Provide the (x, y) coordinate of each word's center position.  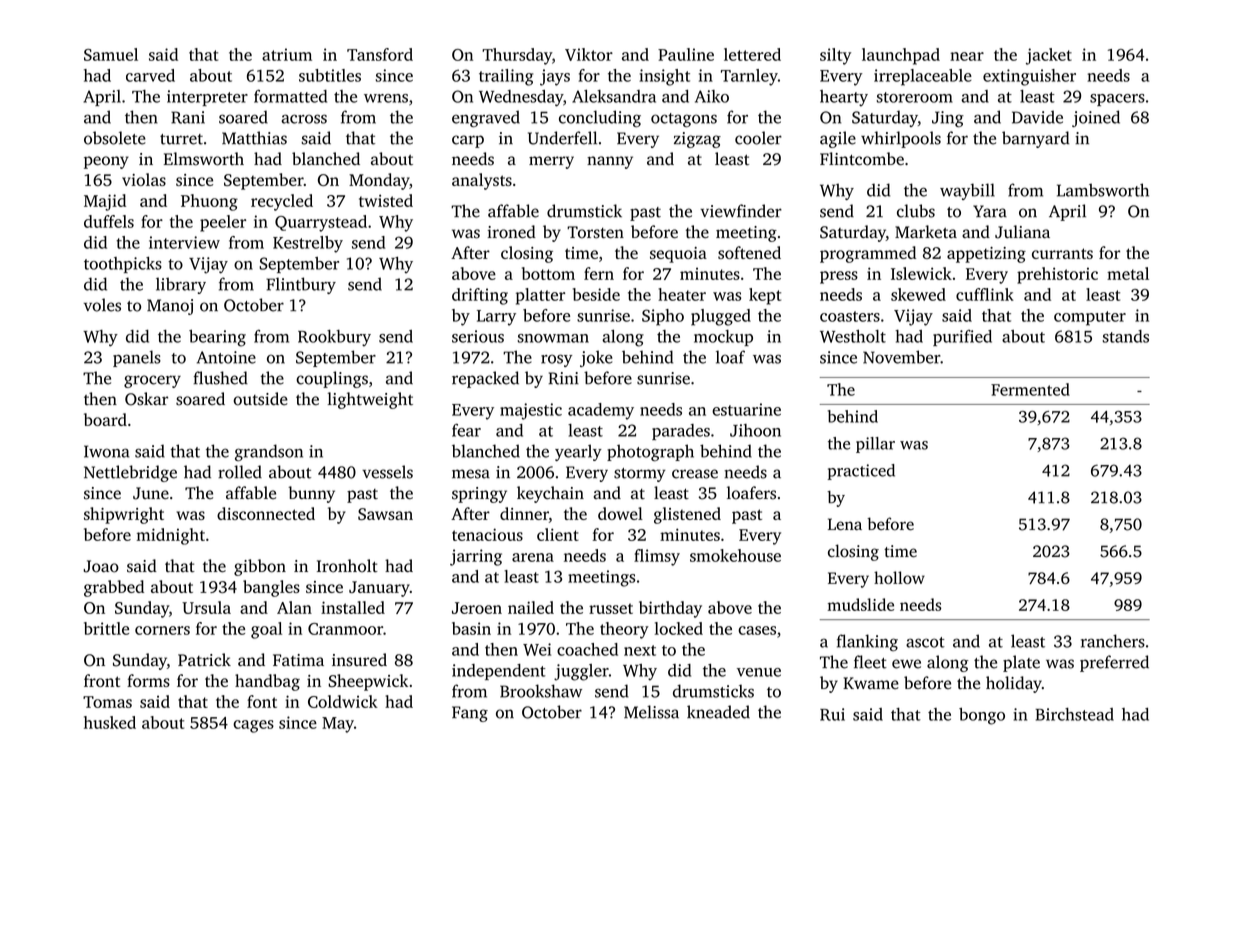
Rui (832, 714)
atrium (287, 54)
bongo (982, 716)
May (338, 725)
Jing (948, 119)
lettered (752, 54)
